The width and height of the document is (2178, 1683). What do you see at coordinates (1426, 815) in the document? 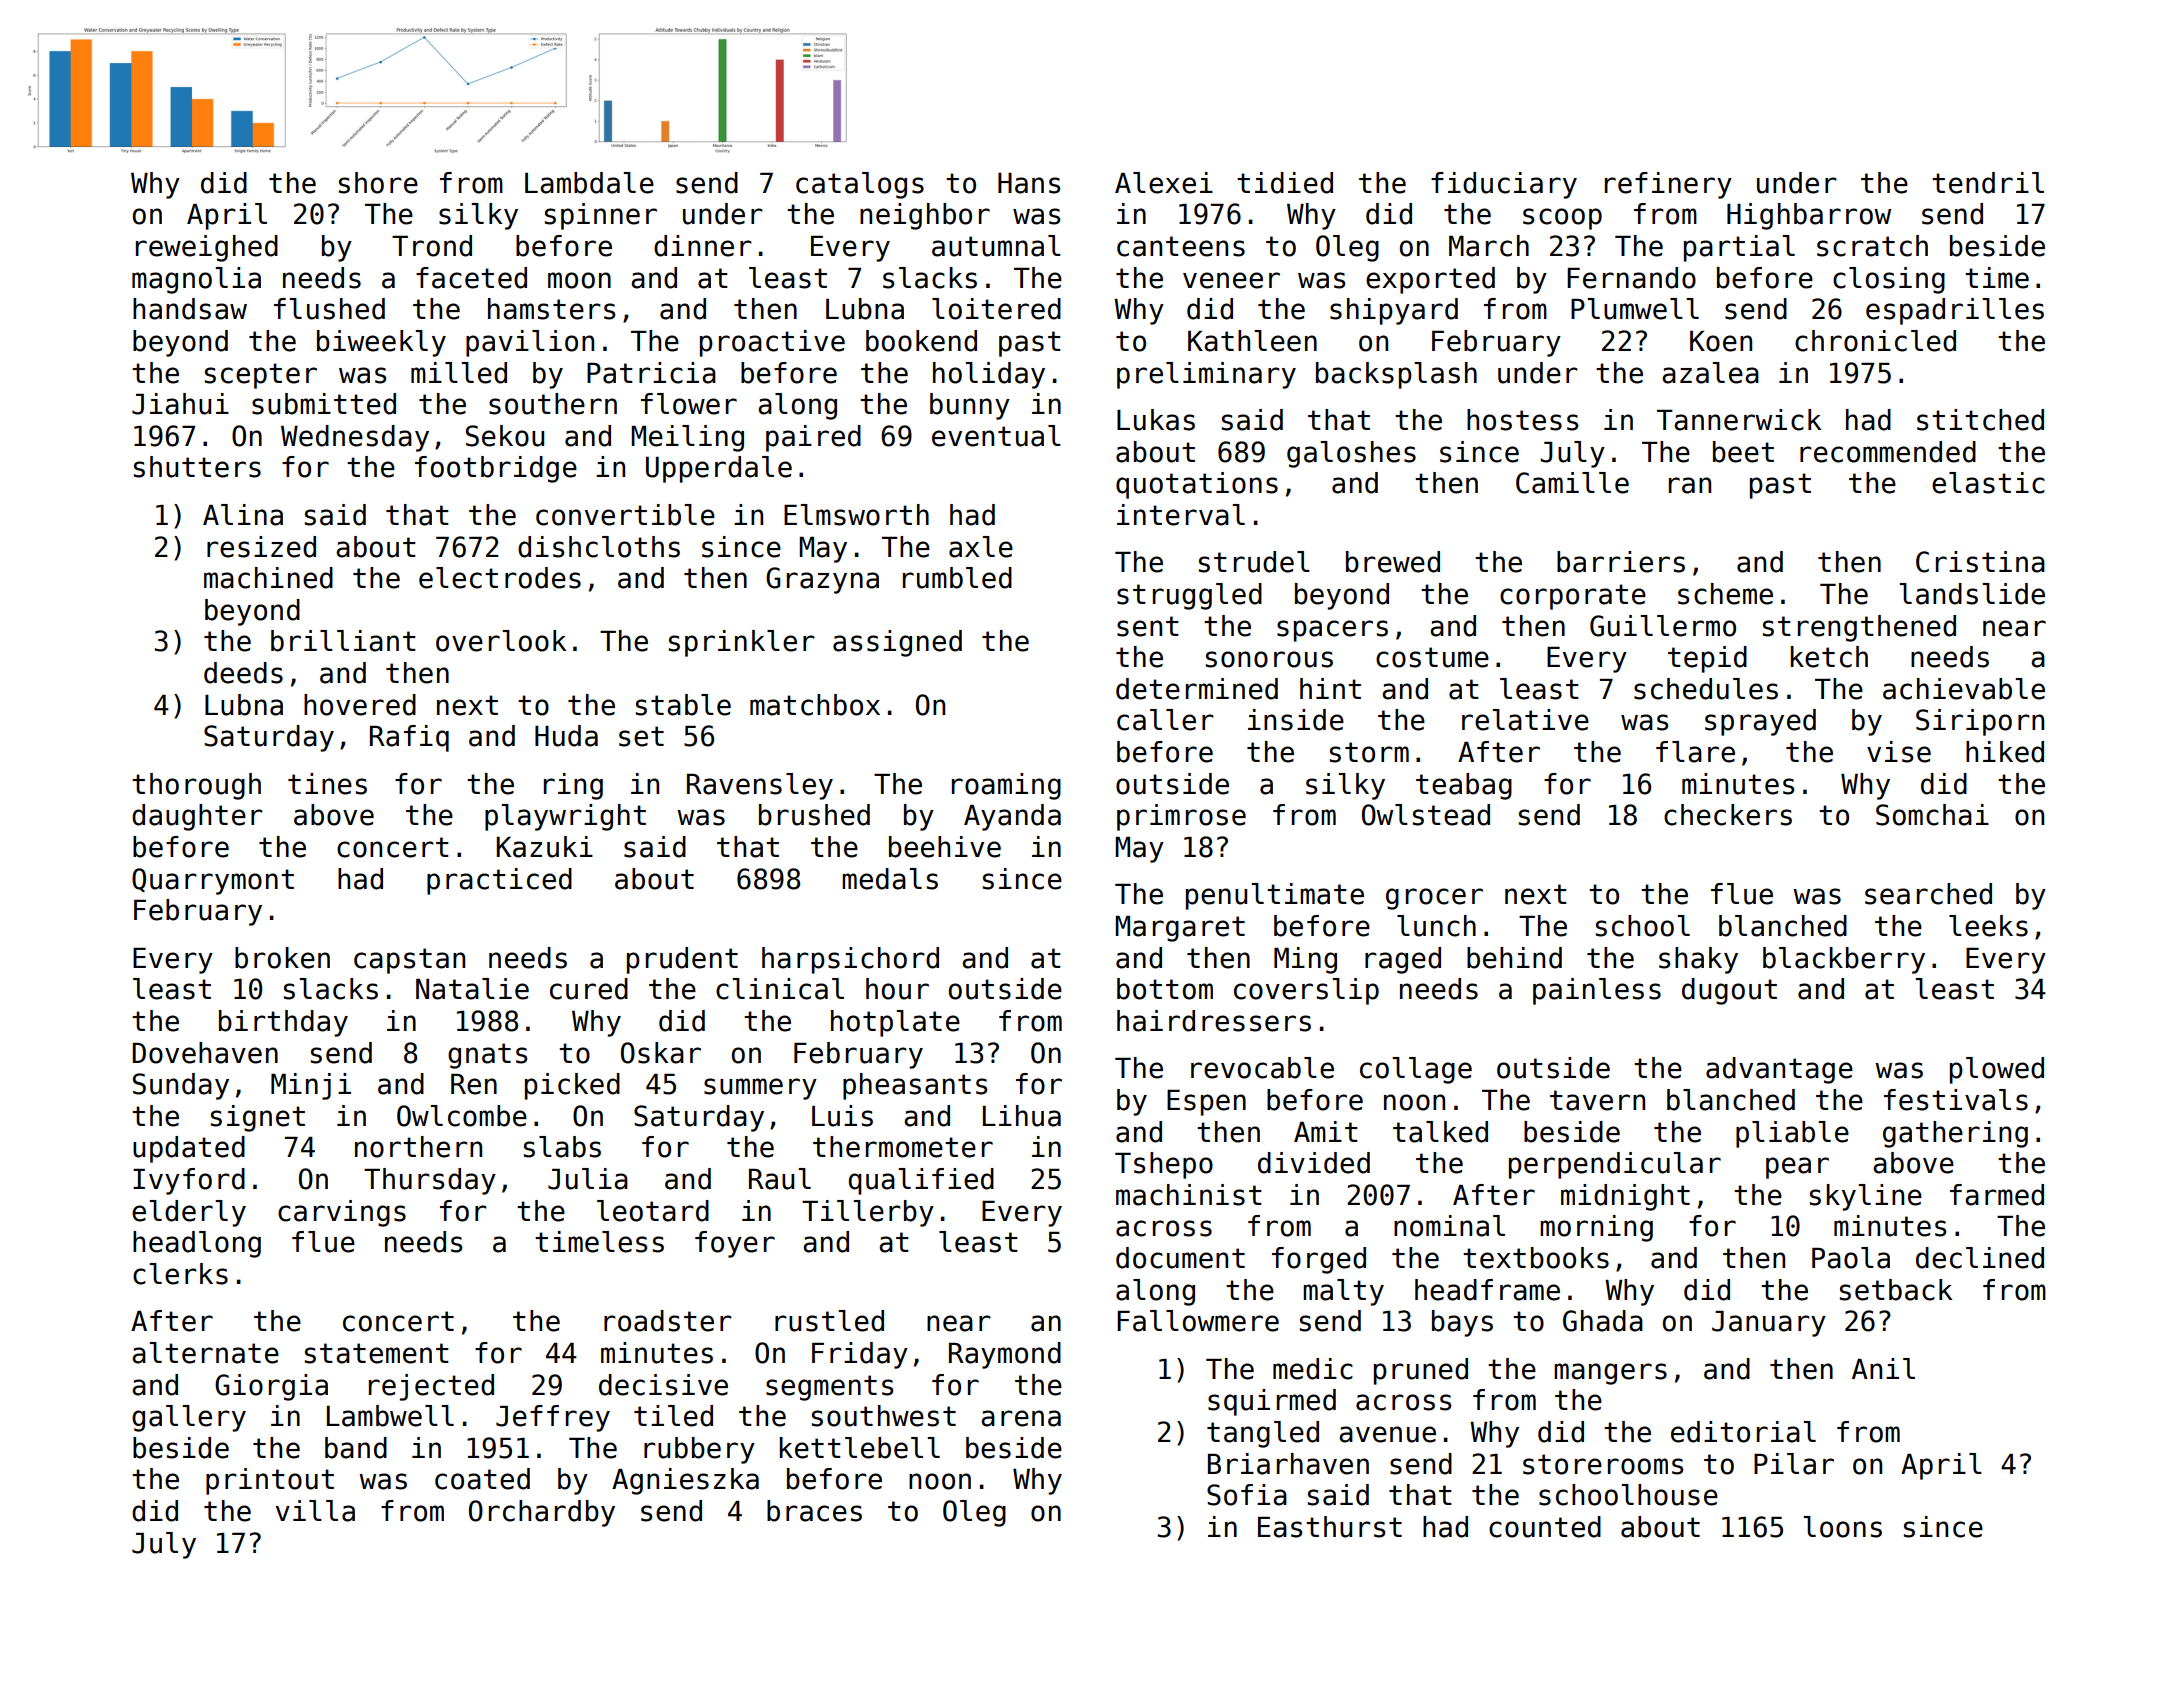
I see `Owlstead` at bounding box center [1426, 815].
